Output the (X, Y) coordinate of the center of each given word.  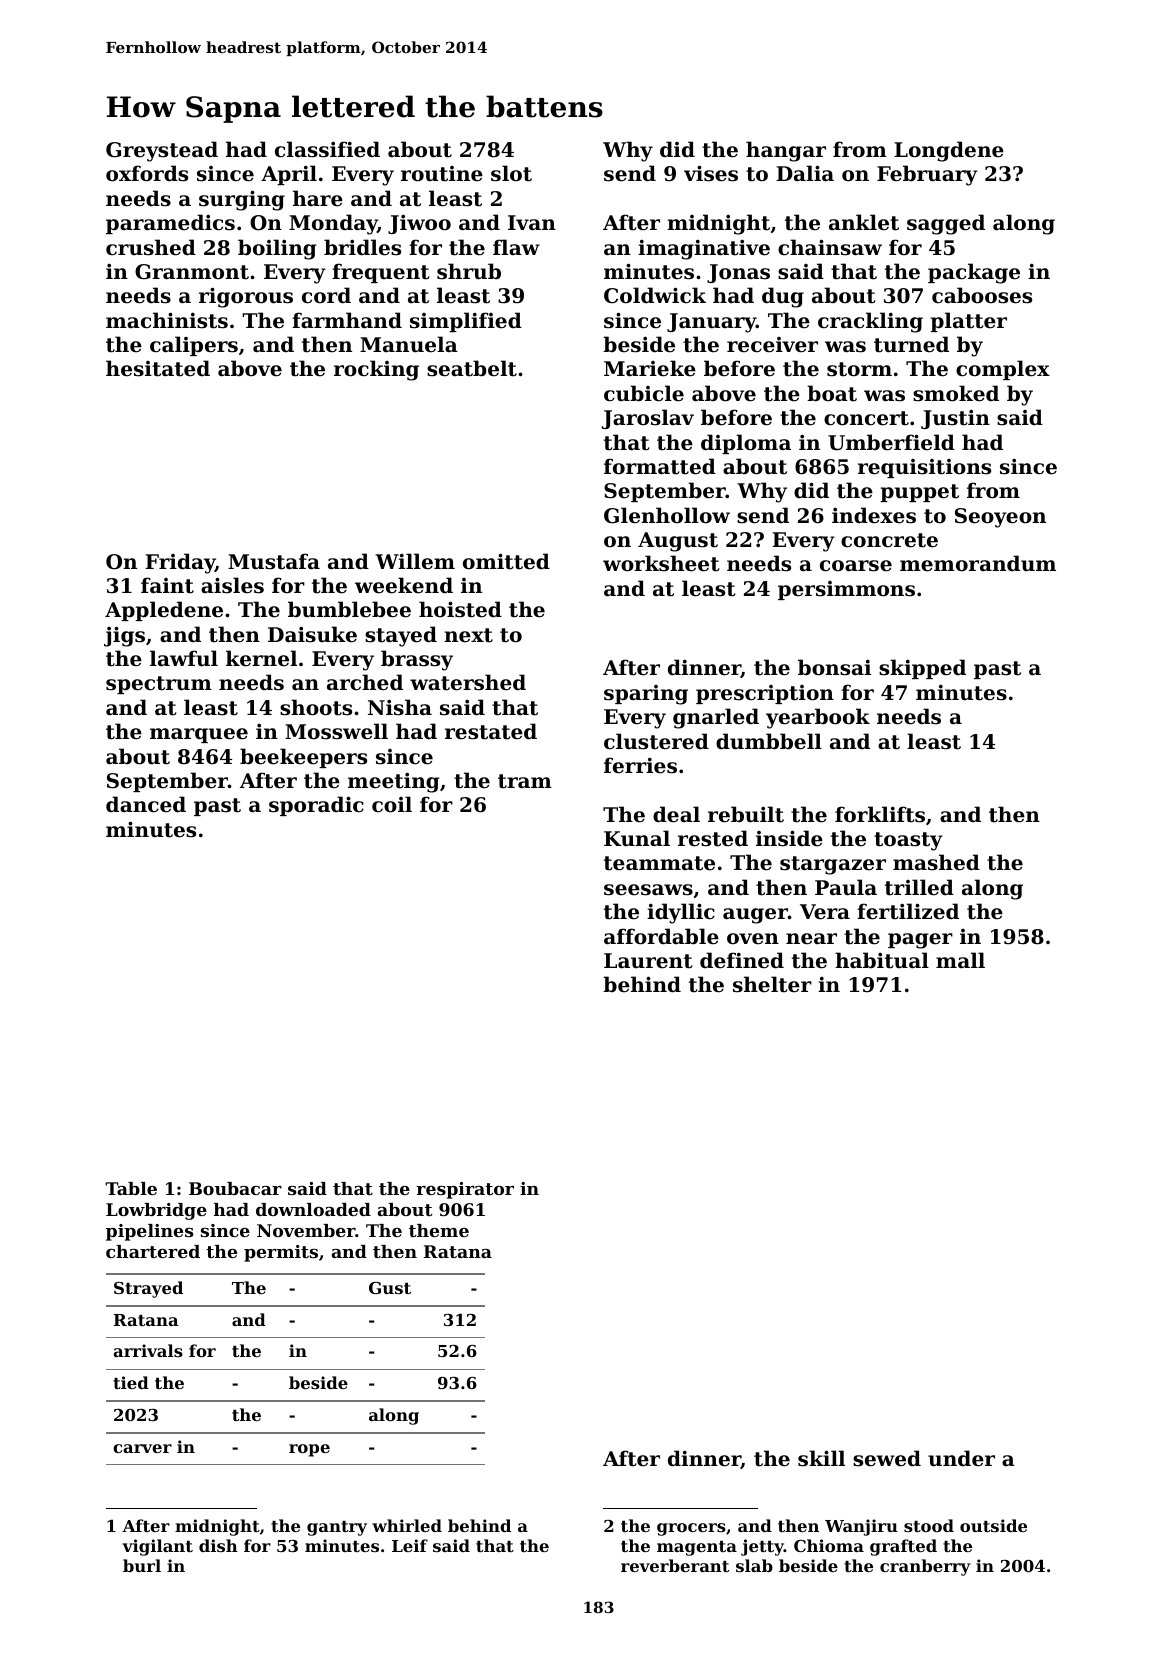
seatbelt (472, 368)
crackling (870, 322)
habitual (882, 960)
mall (960, 960)
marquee (199, 735)
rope (309, 1450)
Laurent (648, 961)
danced (146, 804)
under (961, 1458)
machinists (167, 320)
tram (525, 781)
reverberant (675, 1565)
